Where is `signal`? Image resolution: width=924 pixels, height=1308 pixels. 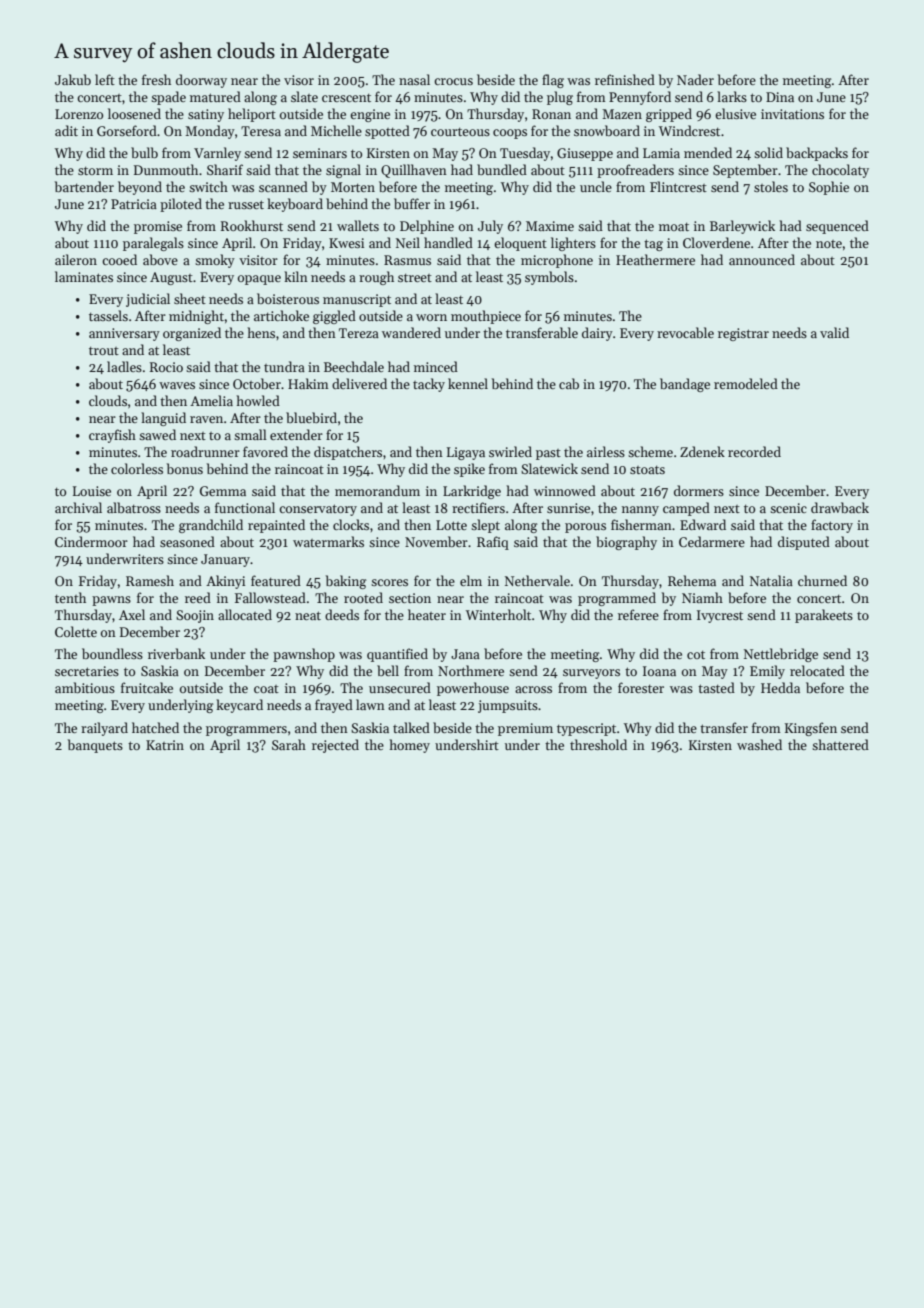 signal is located at coordinates (343, 171).
